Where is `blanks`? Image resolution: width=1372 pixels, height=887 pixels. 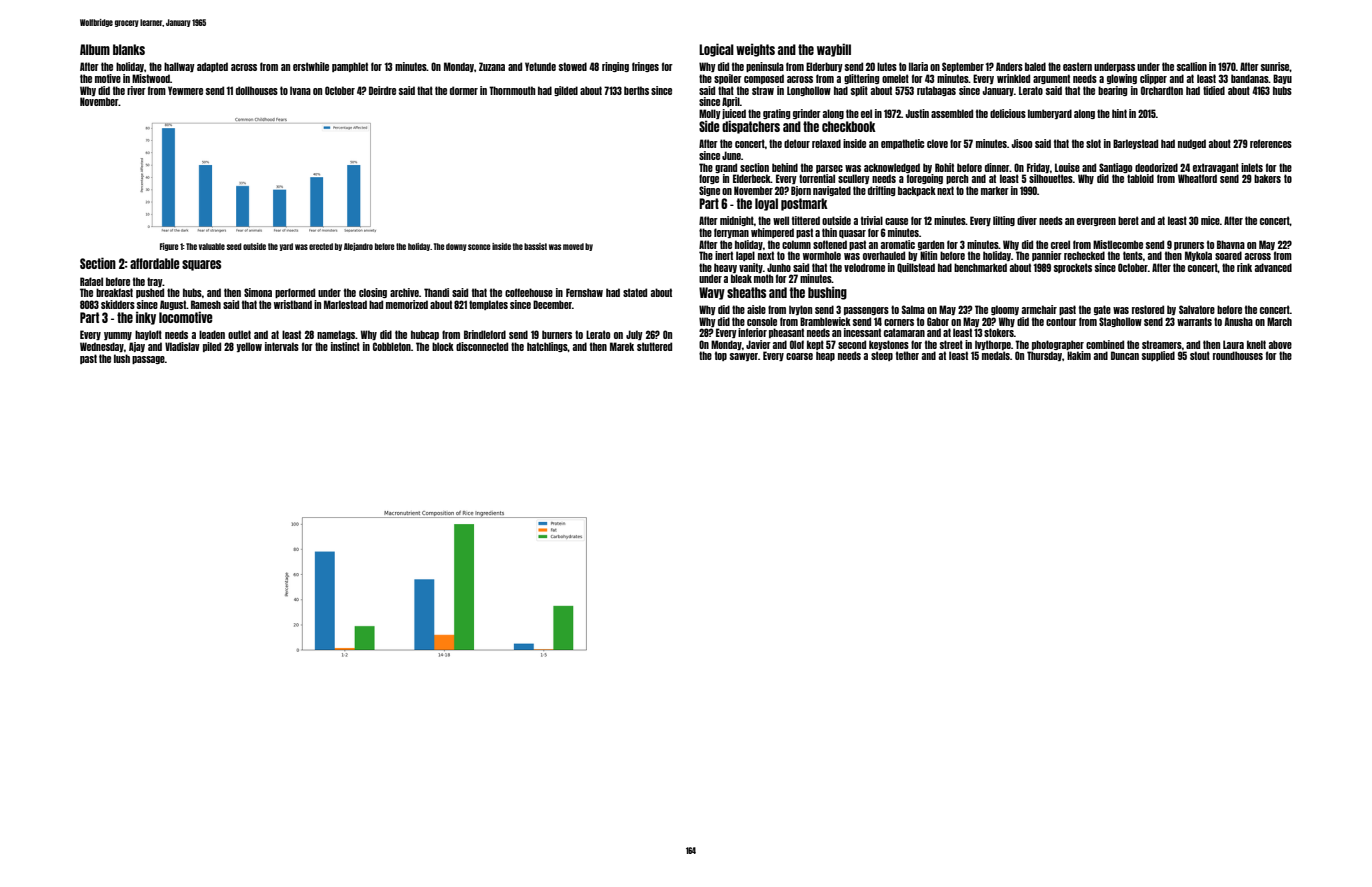 blanks is located at coordinates (129, 49).
